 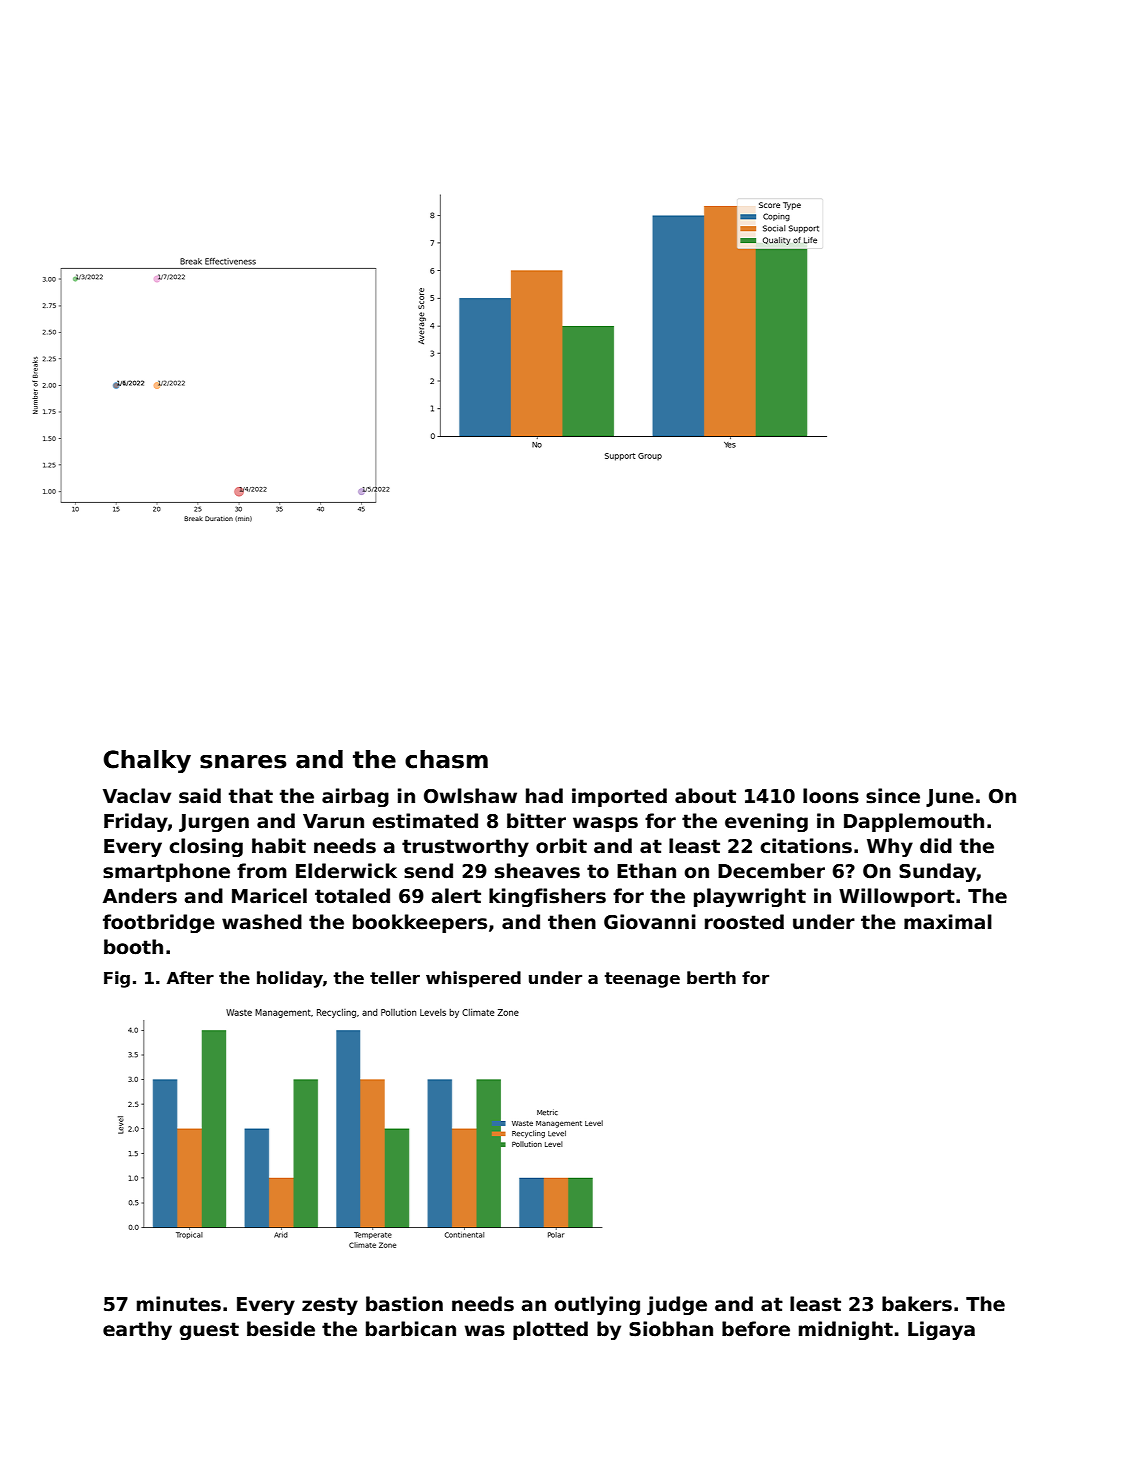 I want to click on After, so click(x=190, y=978).
